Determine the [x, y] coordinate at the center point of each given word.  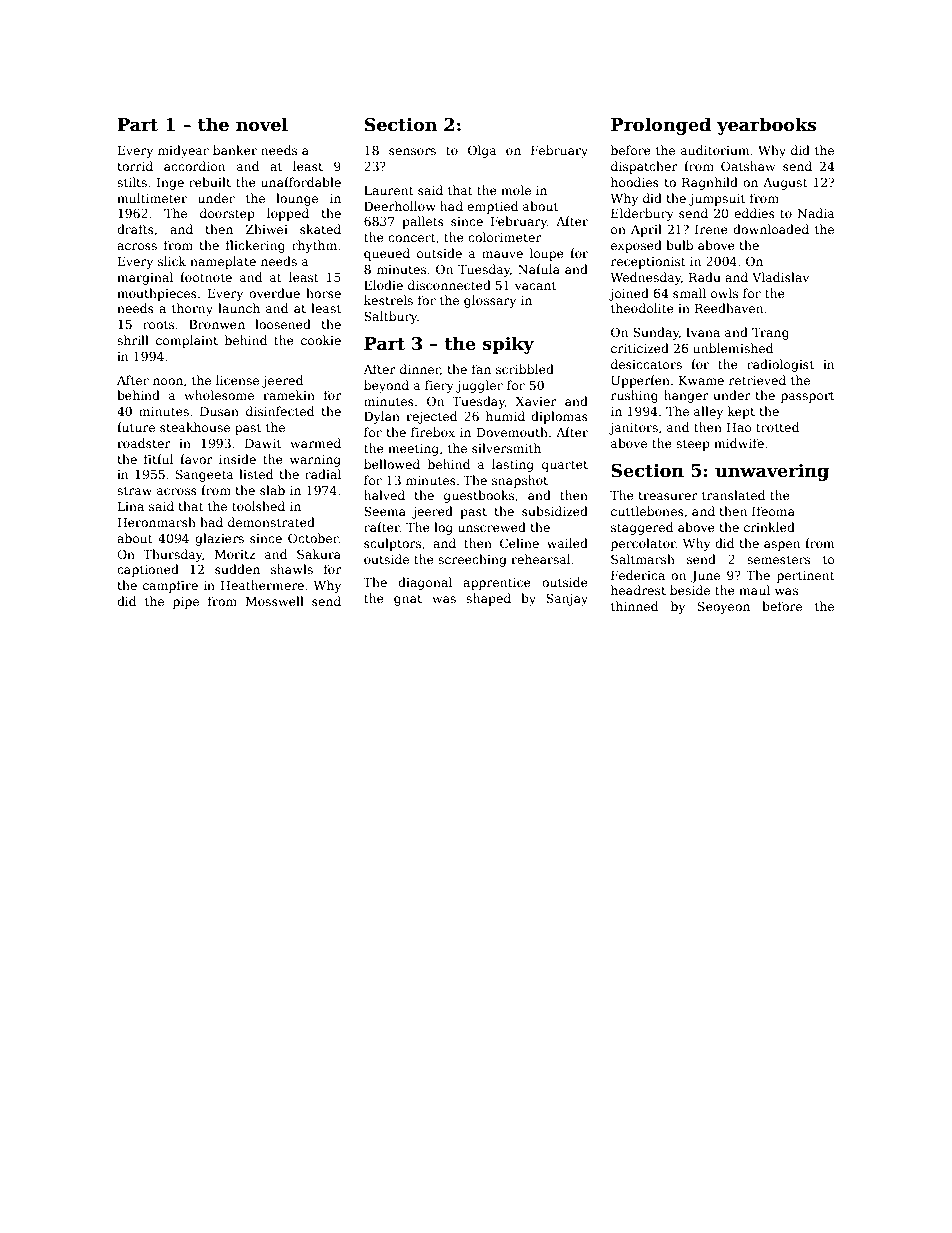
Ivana [703, 332]
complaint [187, 341]
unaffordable [301, 182]
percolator [643, 544]
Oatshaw [748, 166]
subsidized [555, 511]
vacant [535, 285]
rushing [634, 396]
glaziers [219, 539]
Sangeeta [205, 475]
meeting [413, 450]
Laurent [389, 190]
